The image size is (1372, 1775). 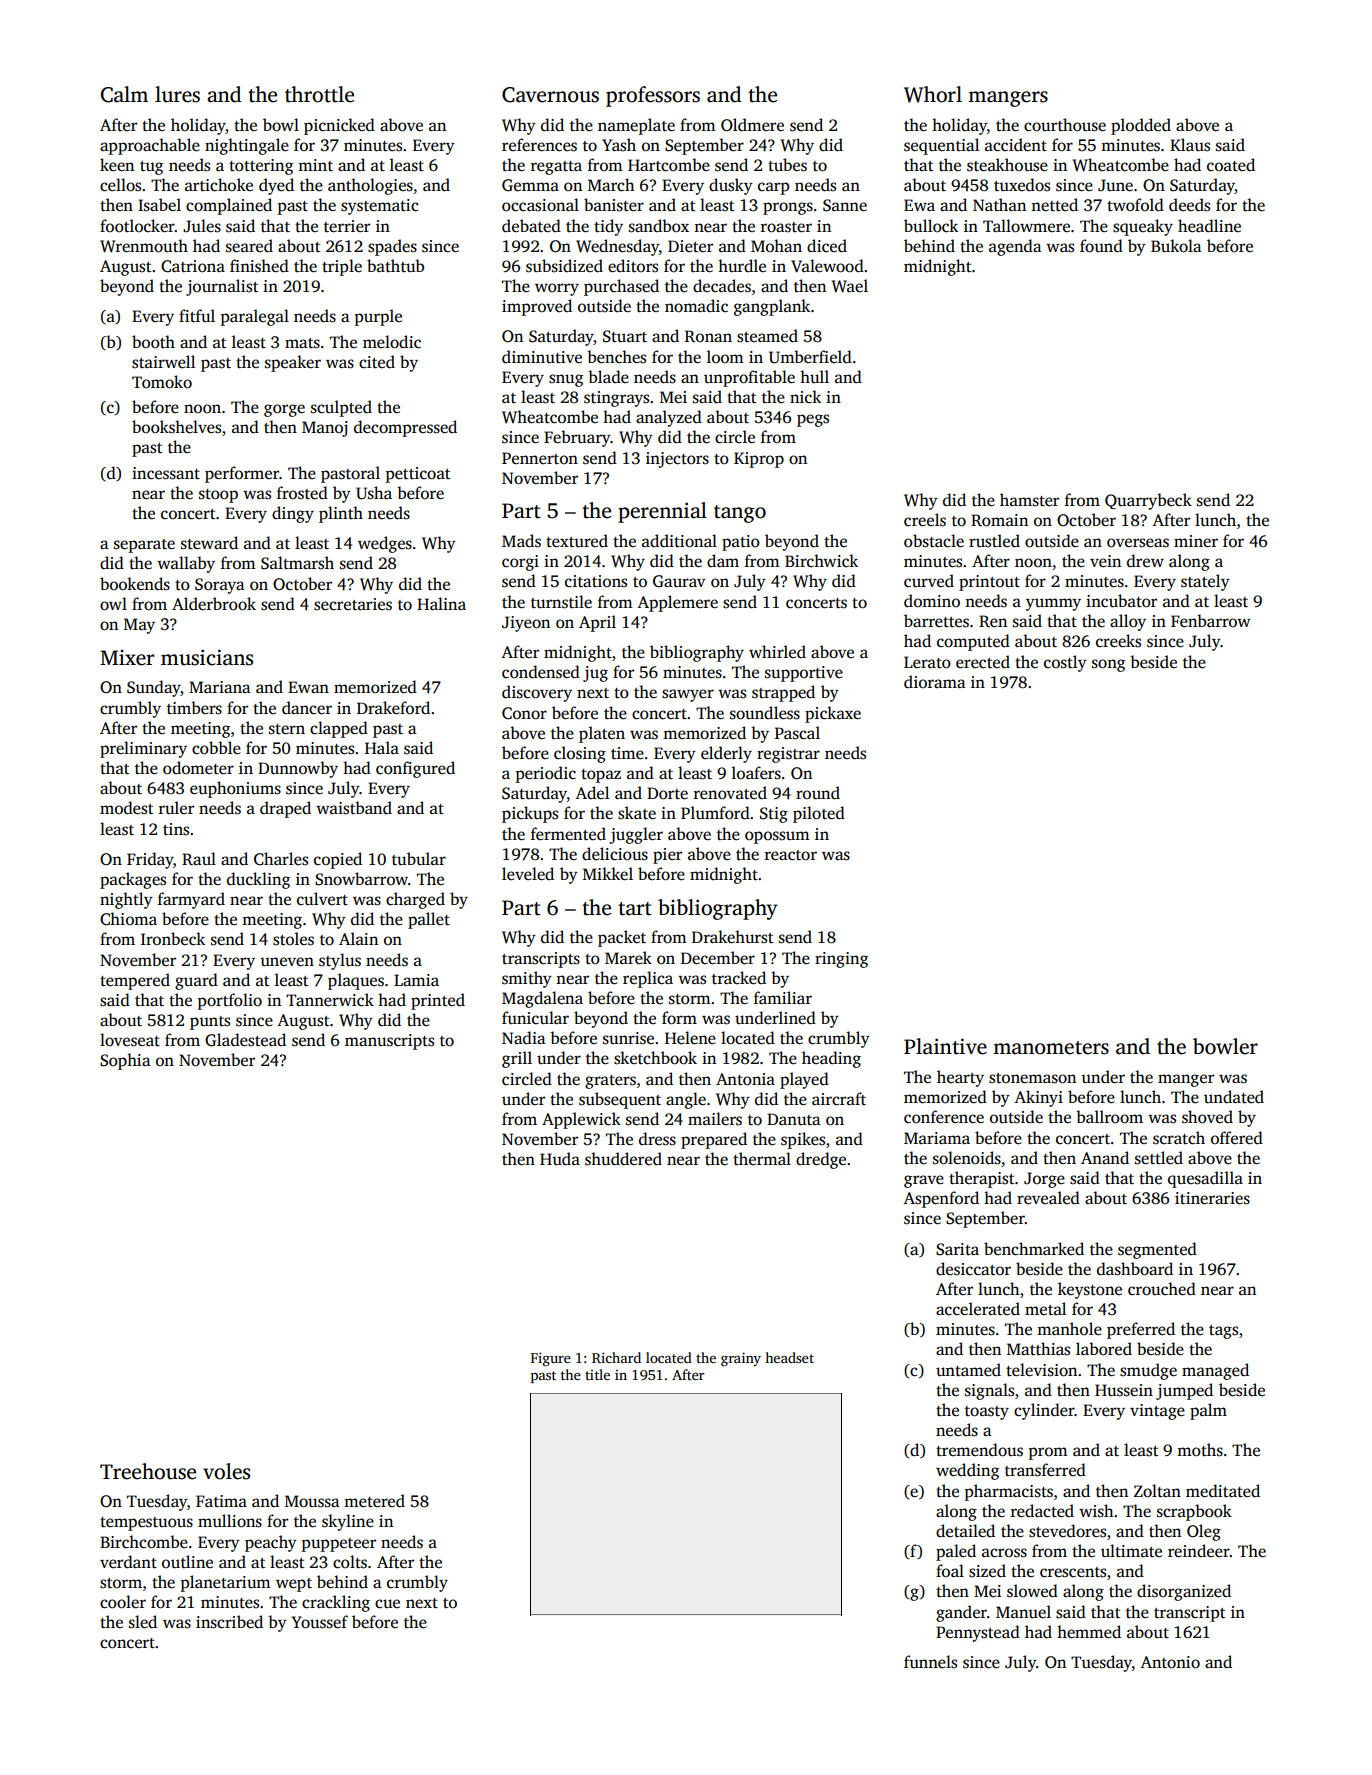 What do you see at coordinates (739, 978) in the document?
I see `tracked` at bounding box center [739, 978].
